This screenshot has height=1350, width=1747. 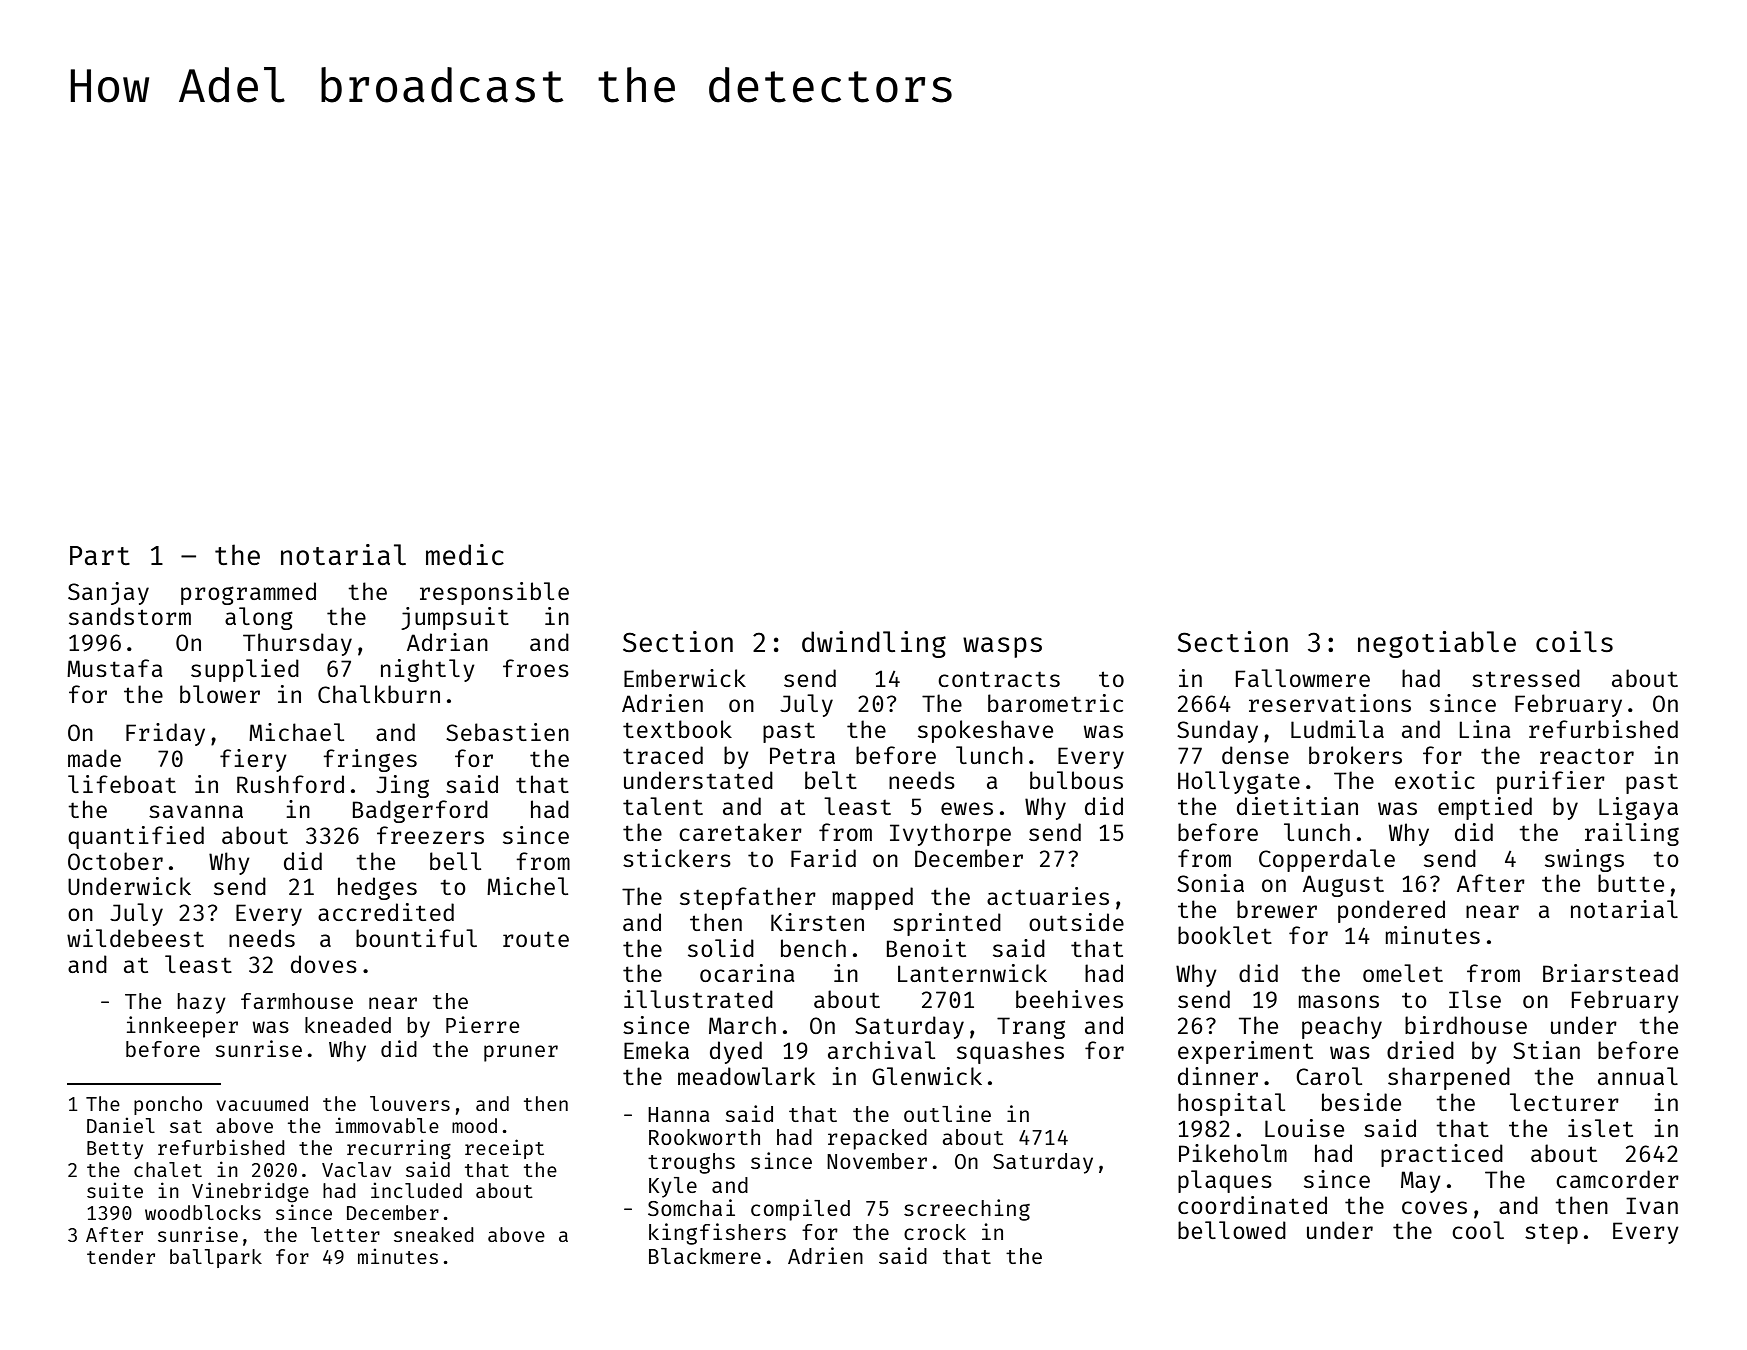 What do you see at coordinates (1564, 1102) in the screenshot?
I see `lecturer` at bounding box center [1564, 1102].
